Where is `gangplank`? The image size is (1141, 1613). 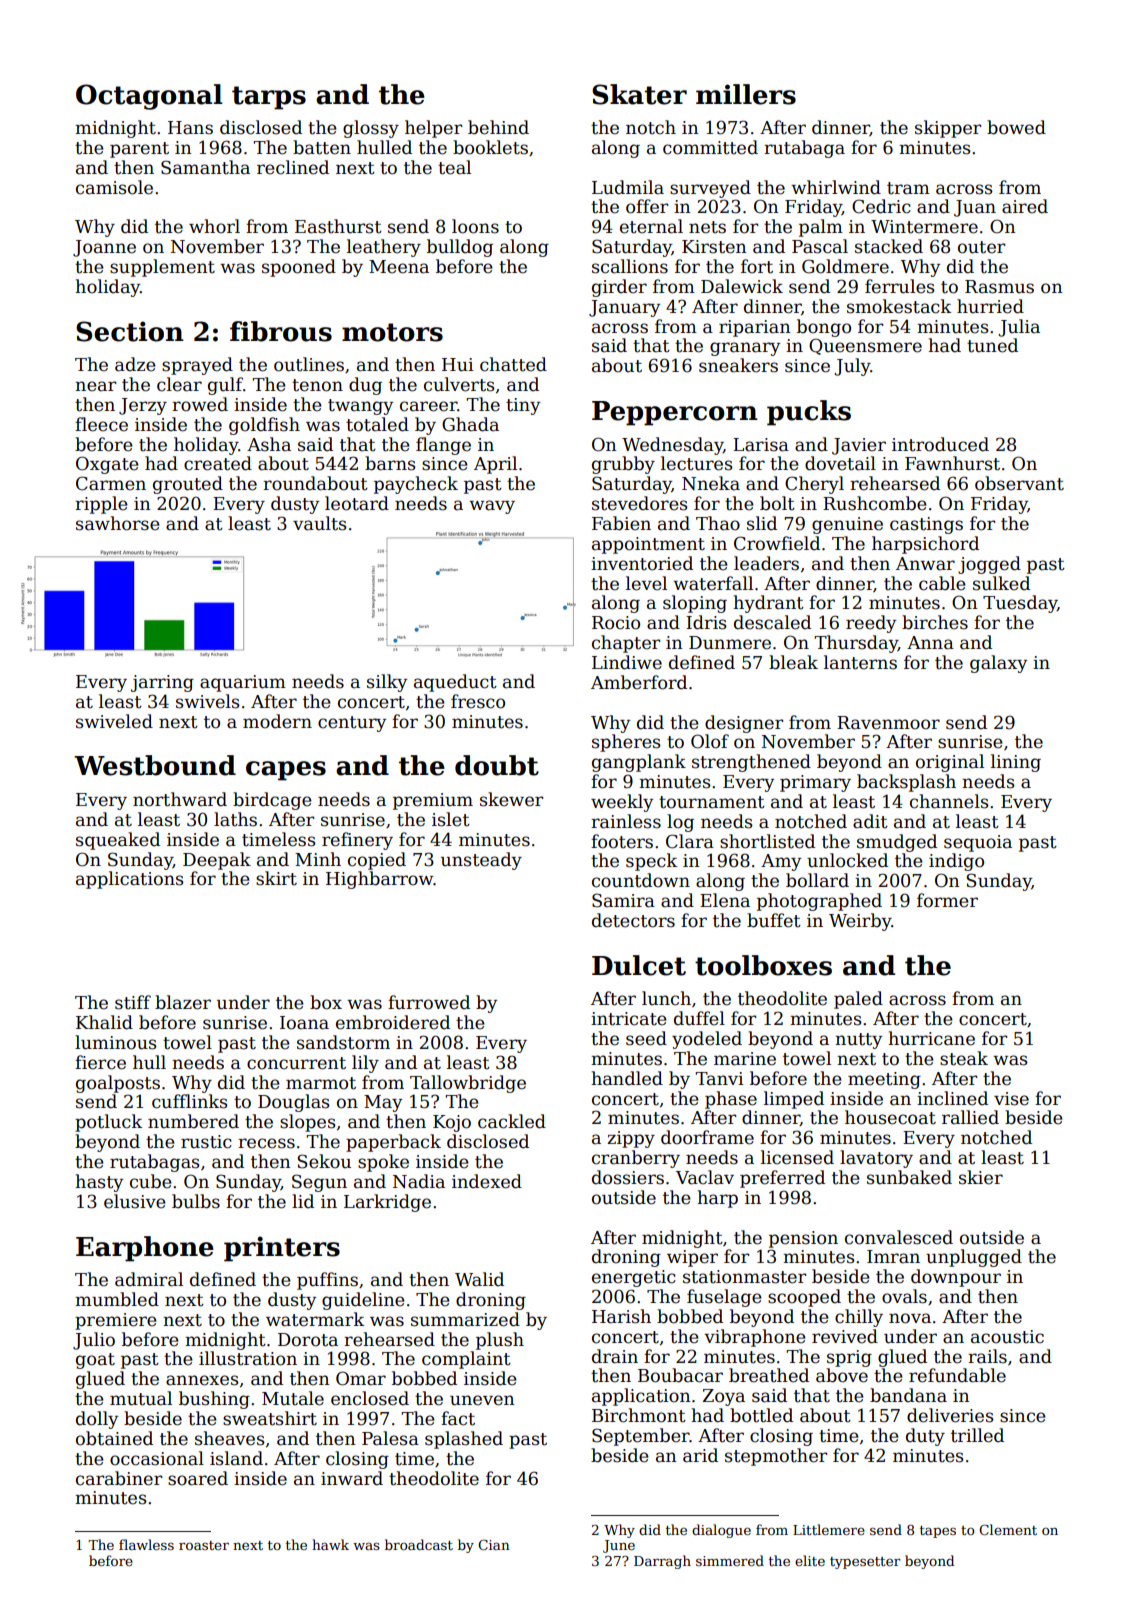 gangplank is located at coordinates (639, 763).
